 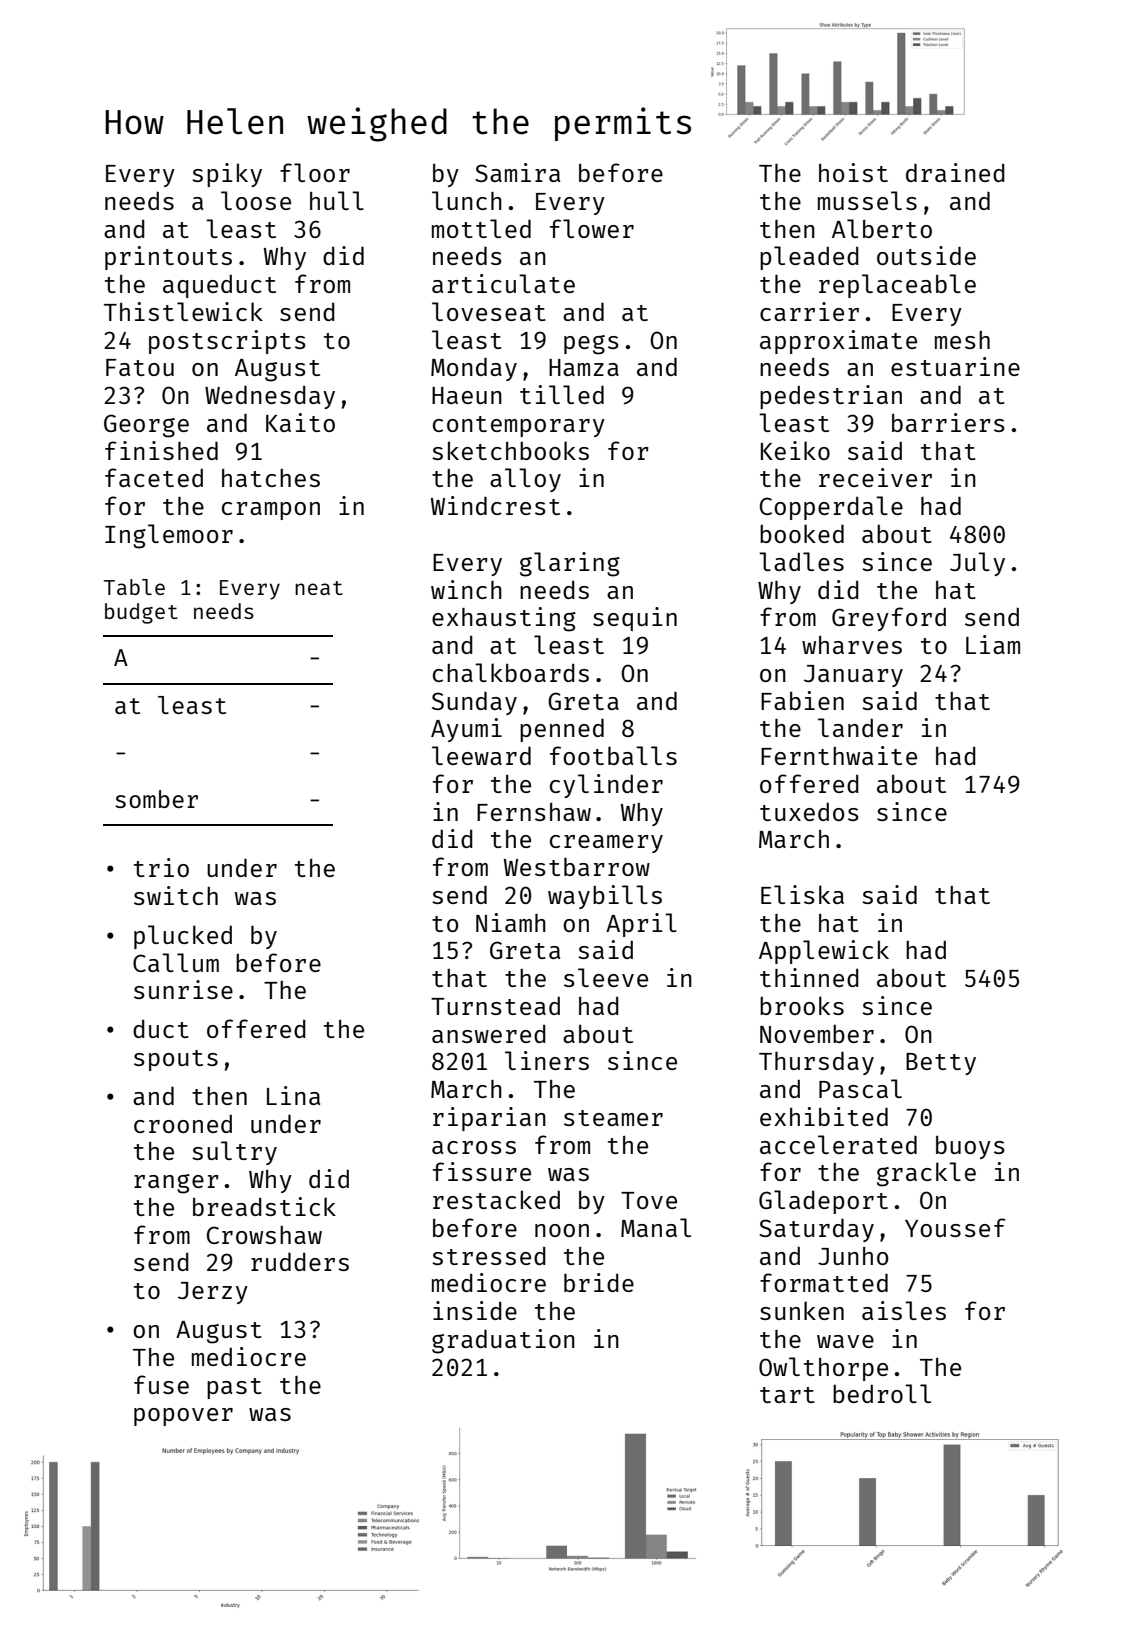 I want to click on popover, so click(x=183, y=1417).
